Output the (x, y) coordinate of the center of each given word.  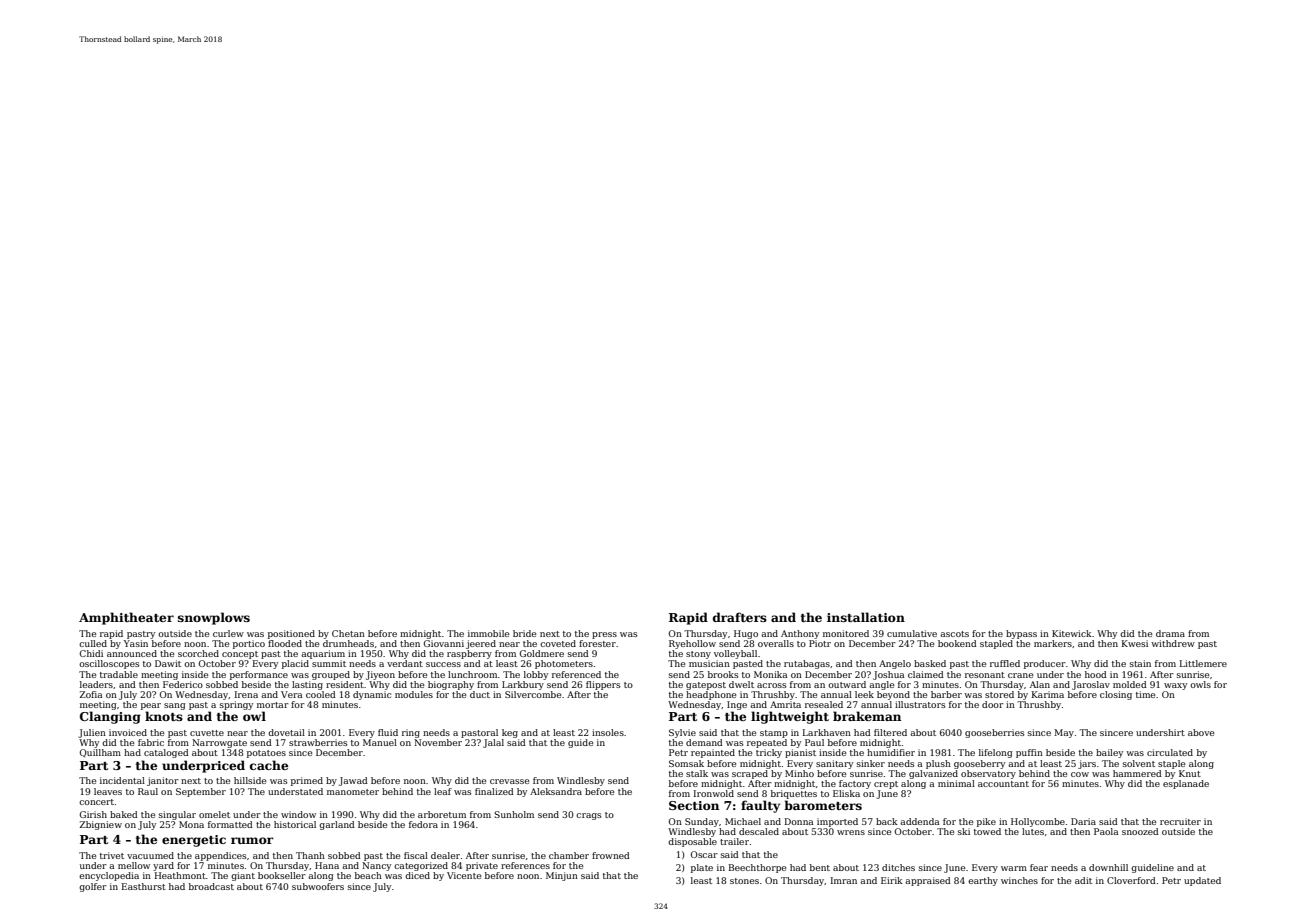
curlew (228, 633)
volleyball (735, 654)
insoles (608, 732)
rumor (252, 840)
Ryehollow (692, 644)
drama (1170, 633)
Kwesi (1134, 643)
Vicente (464, 875)
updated (1202, 881)
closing (1116, 695)
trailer (734, 841)
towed (987, 831)
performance (259, 675)
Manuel (380, 742)
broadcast (211, 886)
